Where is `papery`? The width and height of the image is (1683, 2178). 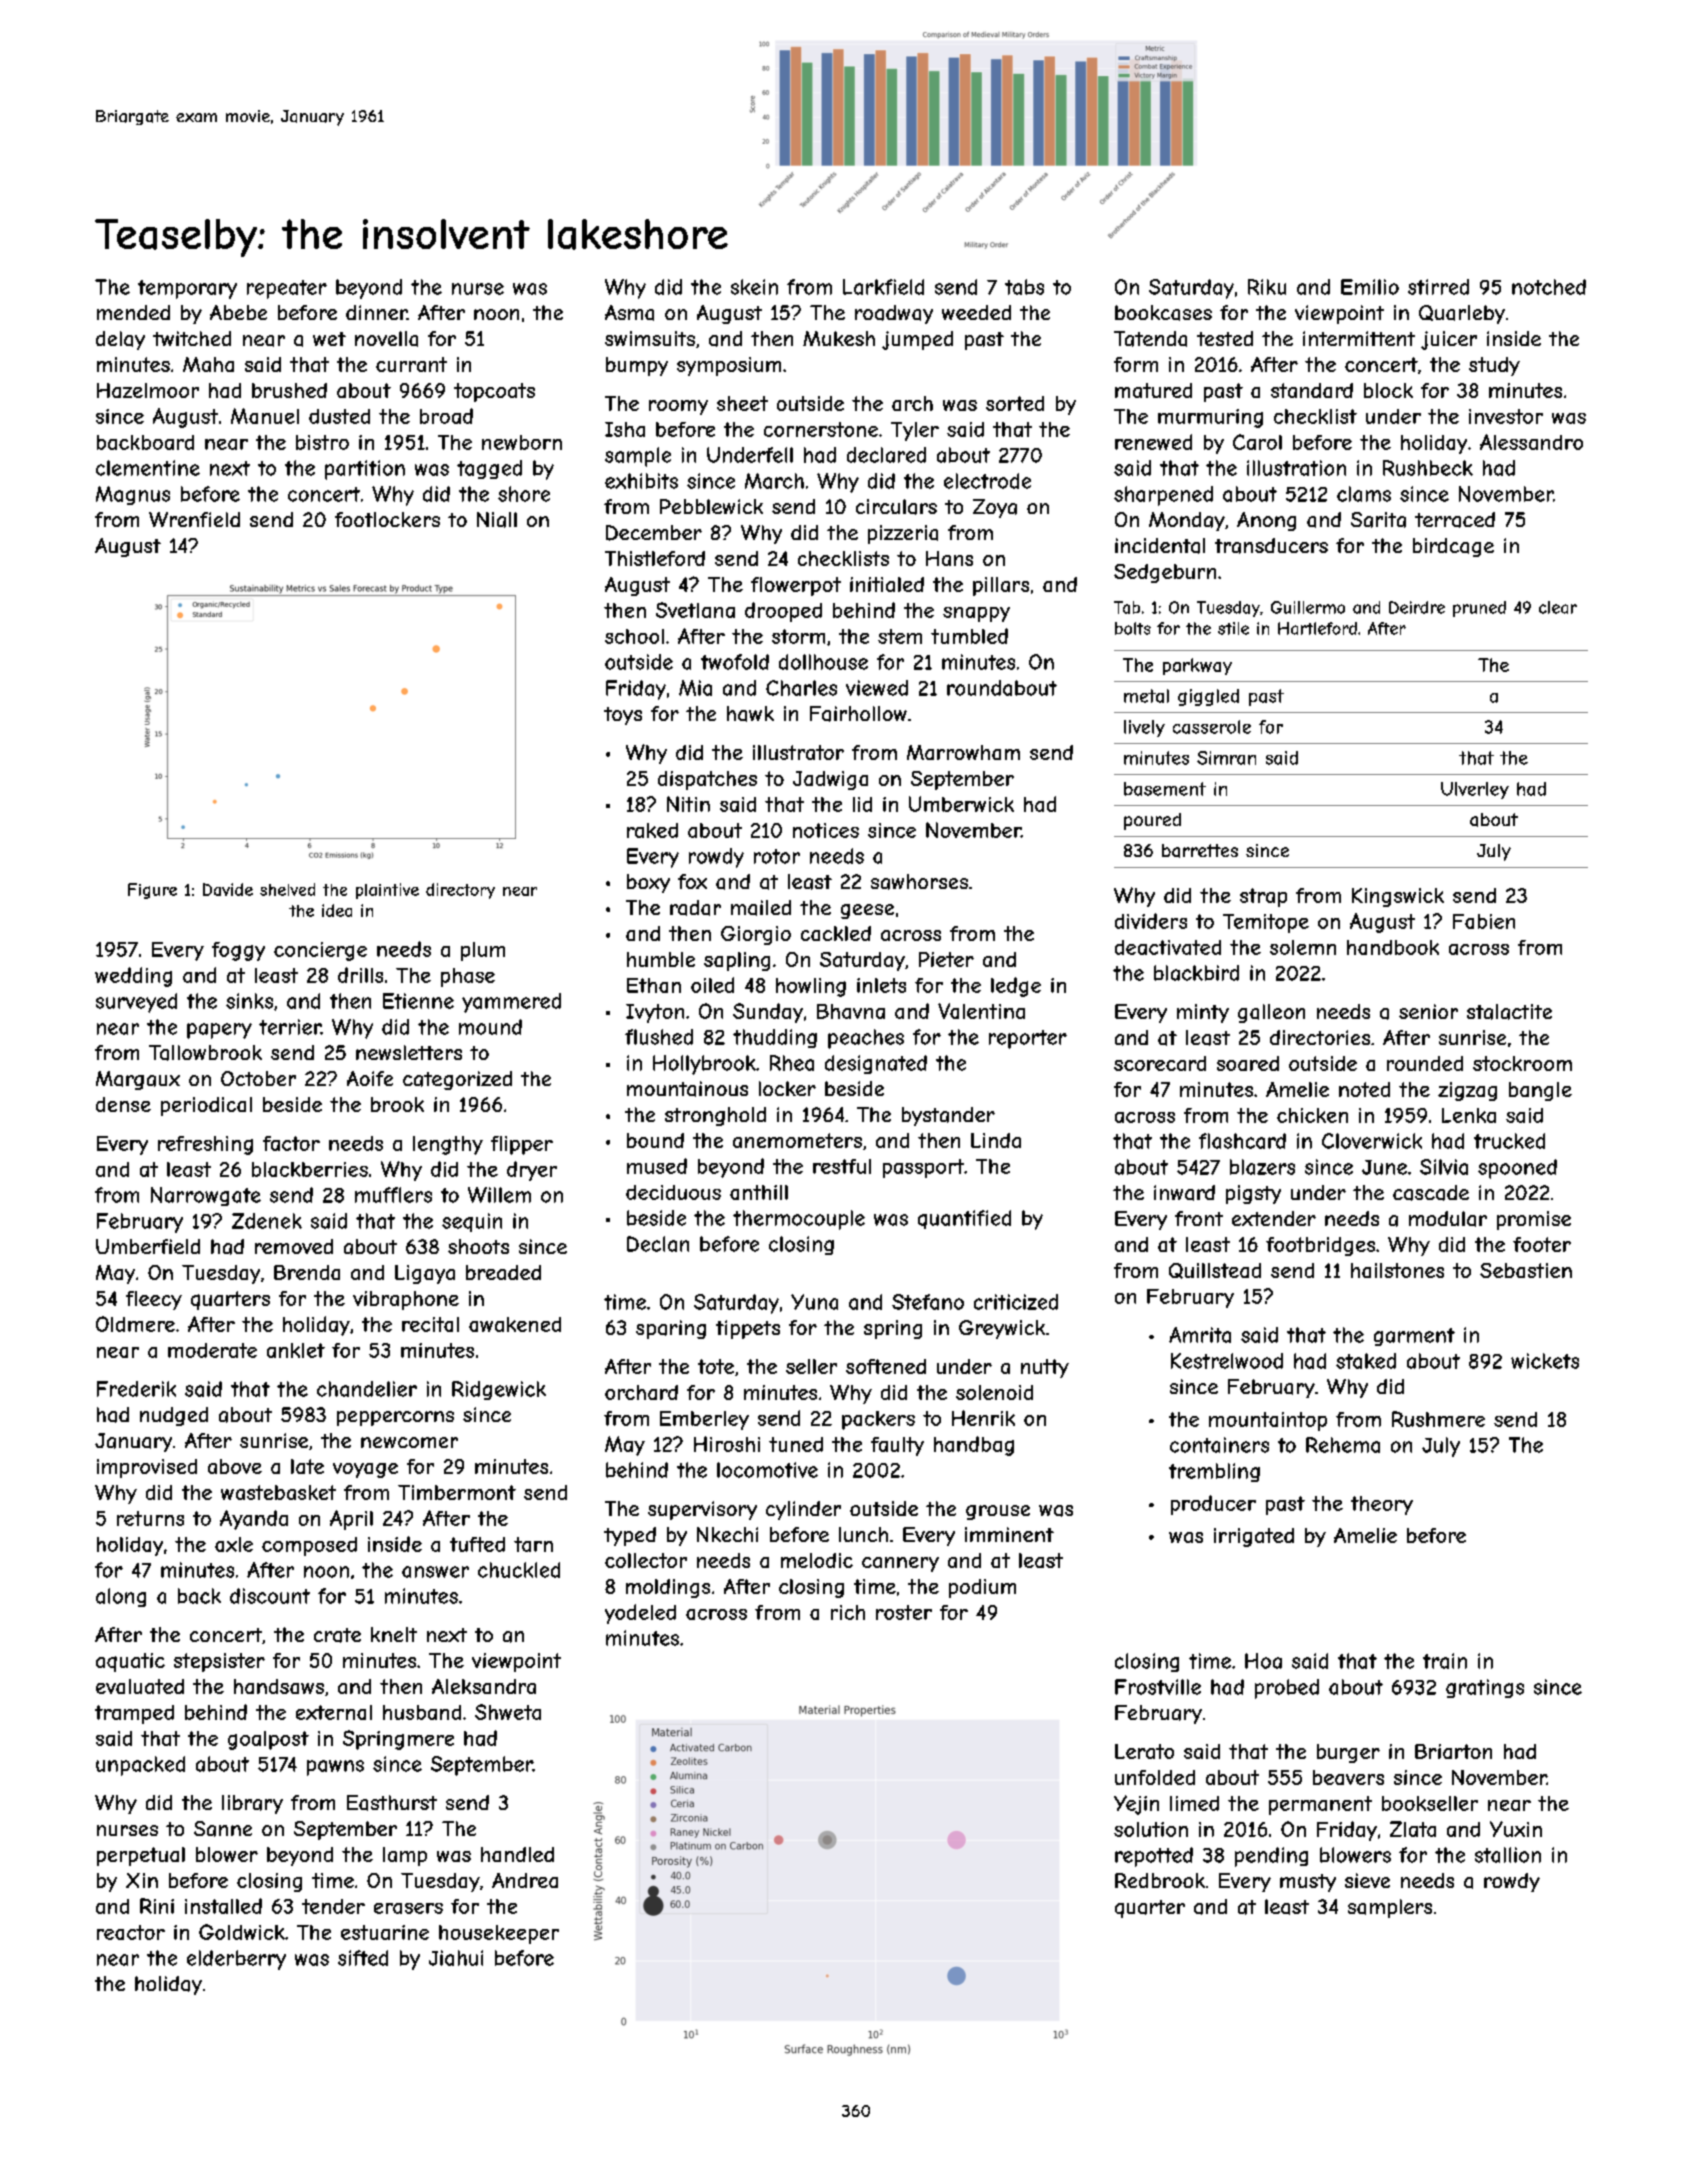
papery is located at coordinates (219, 1031).
